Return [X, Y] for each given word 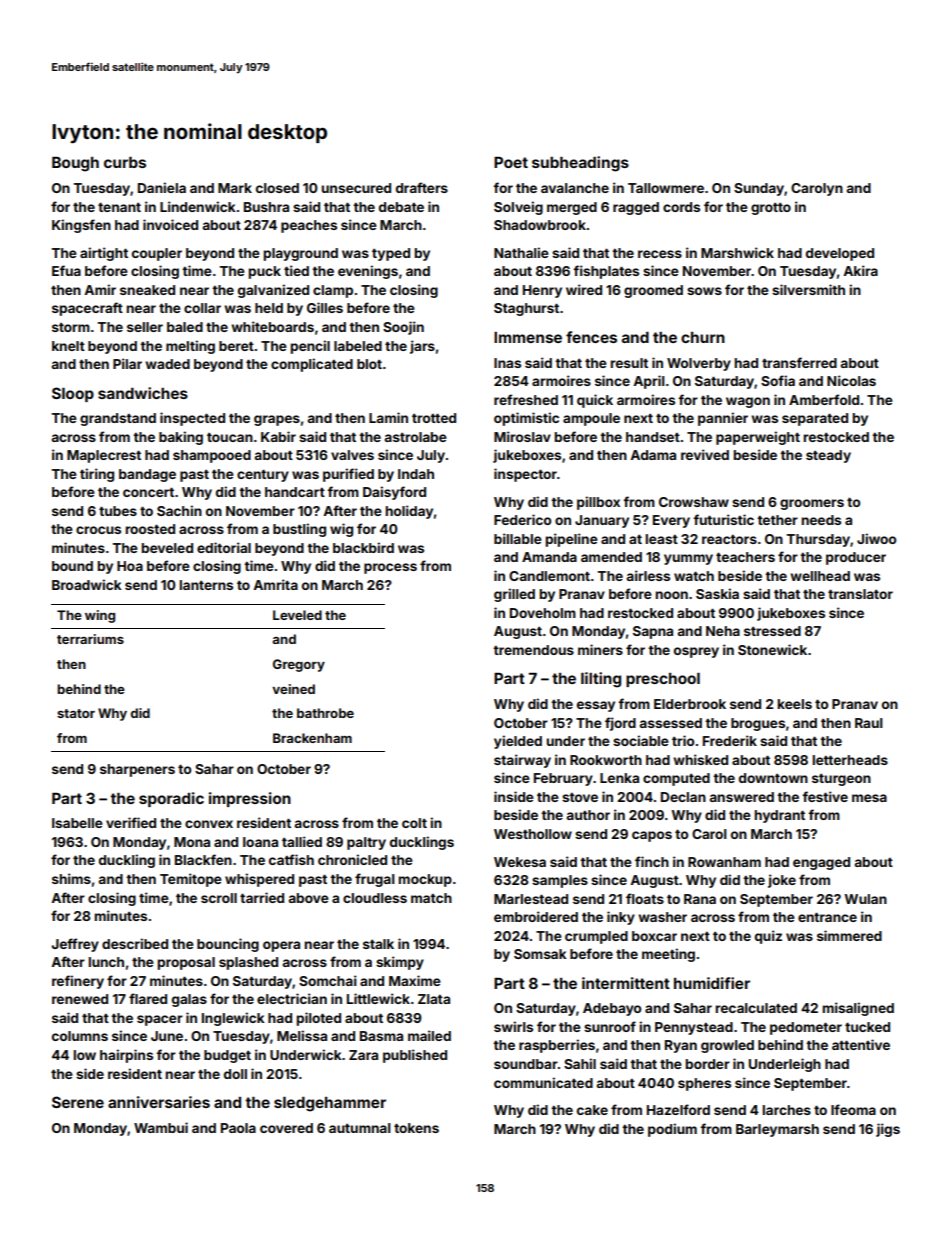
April [649, 382]
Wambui [161, 1127]
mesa [869, 798]
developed [840, 254]
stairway [522, 761]
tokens [416, 1128]
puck [265, 272]
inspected [192, 419]
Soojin [403, 328]
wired [584, 289]
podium [672, 1130]
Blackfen [203, 859]
